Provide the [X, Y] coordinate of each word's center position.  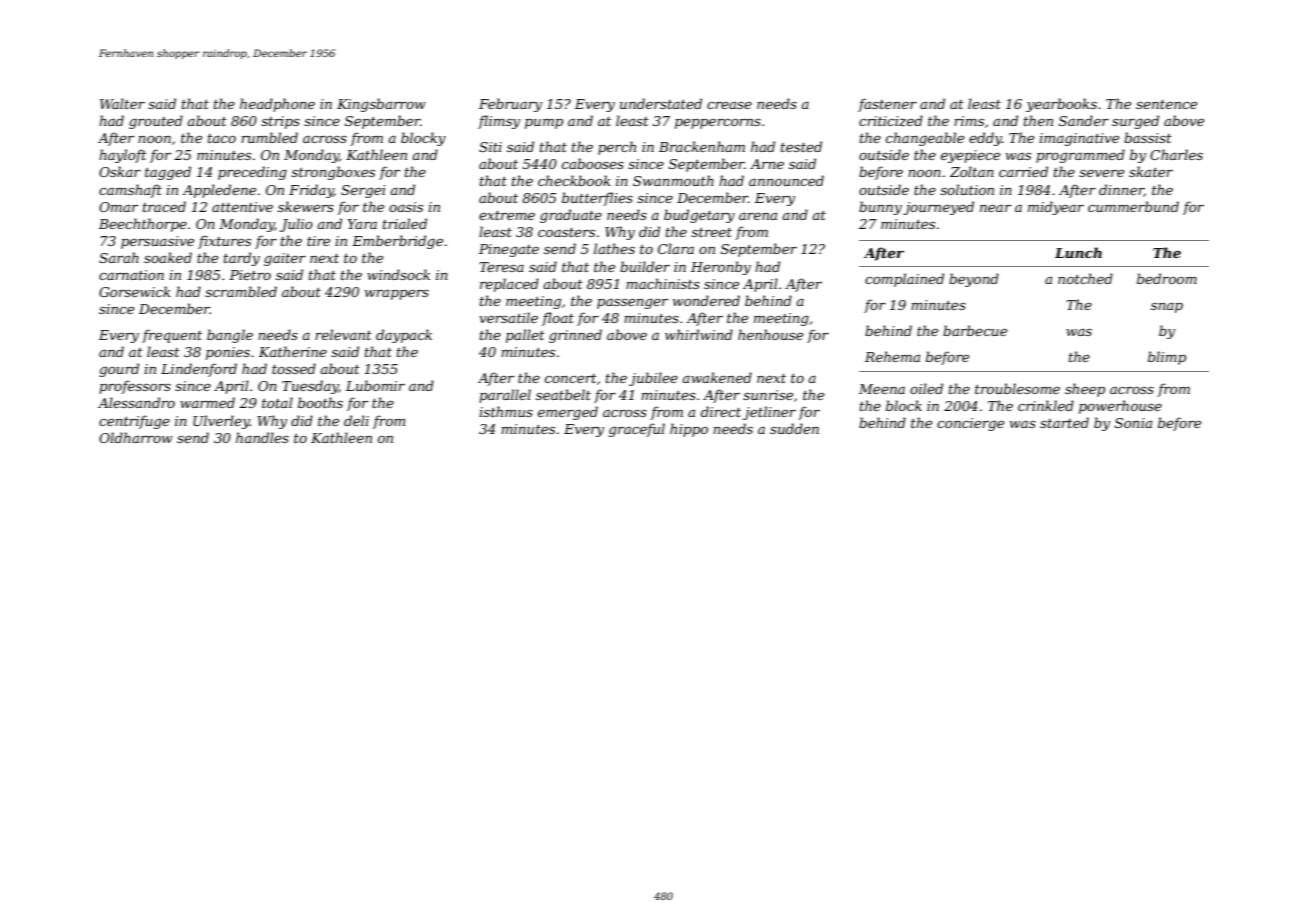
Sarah [119, 257]
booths [320, 402]
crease [729, 105]
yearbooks [1061, 105]
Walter [122, 103]
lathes [614, 248]
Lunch [1078, 252]
